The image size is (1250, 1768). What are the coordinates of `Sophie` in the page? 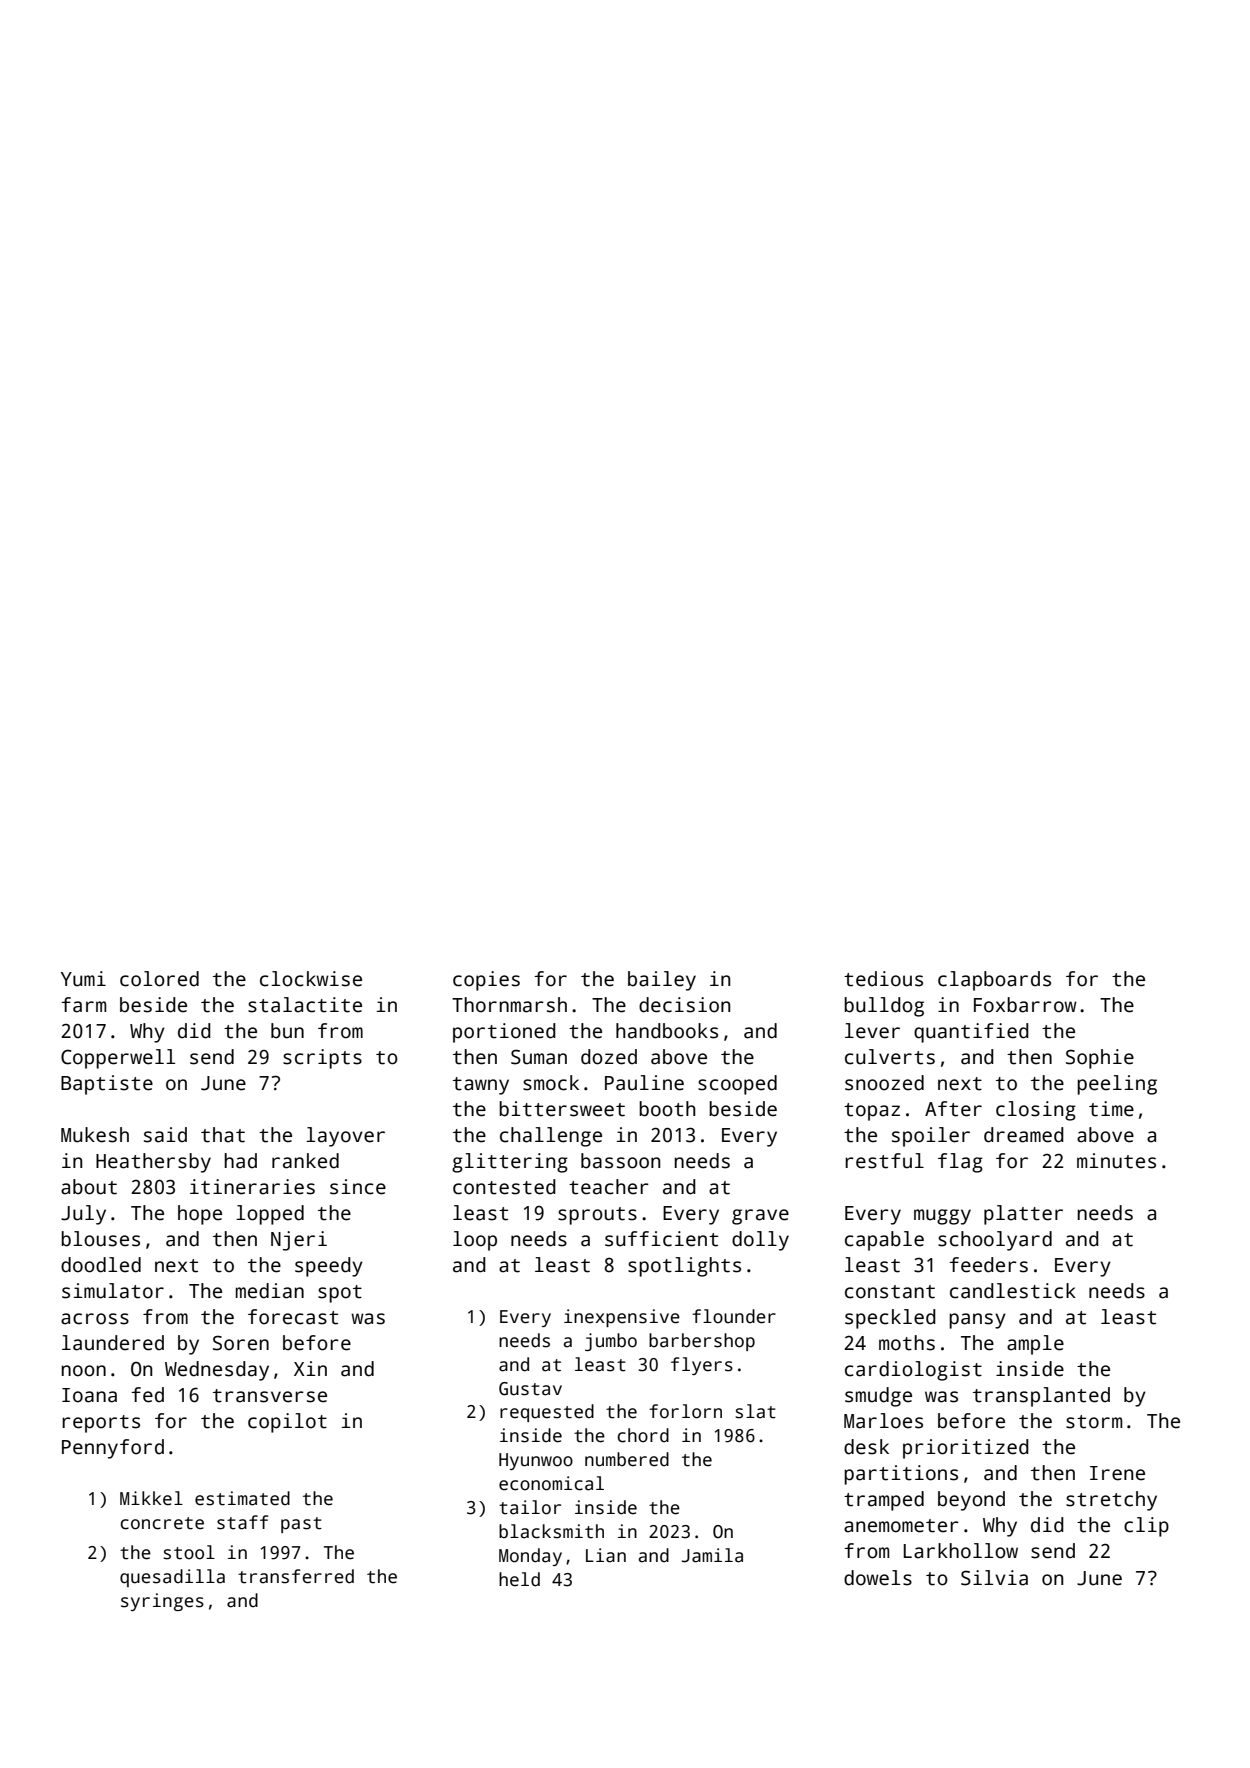 It's located at (1100, 1059).
